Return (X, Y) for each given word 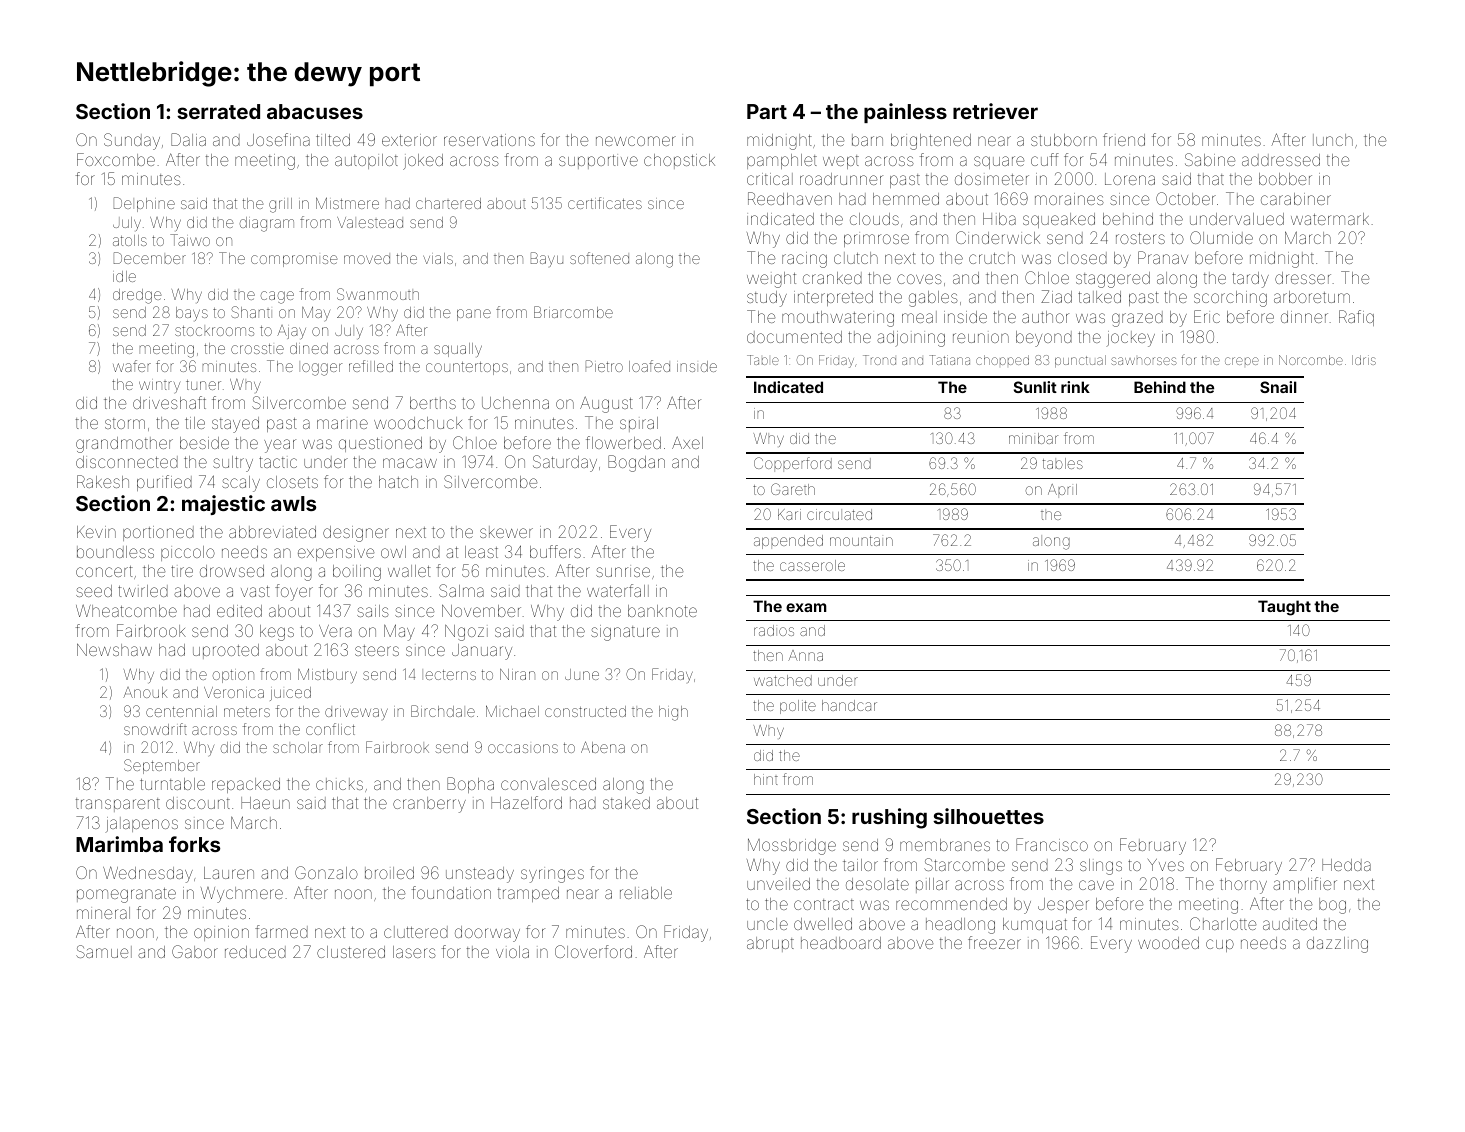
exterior (409, 140)
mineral (103, 913)
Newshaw (114, 650)
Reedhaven (790, 198)
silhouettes (988, 816)
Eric (1207, 316)
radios (774, 630)
